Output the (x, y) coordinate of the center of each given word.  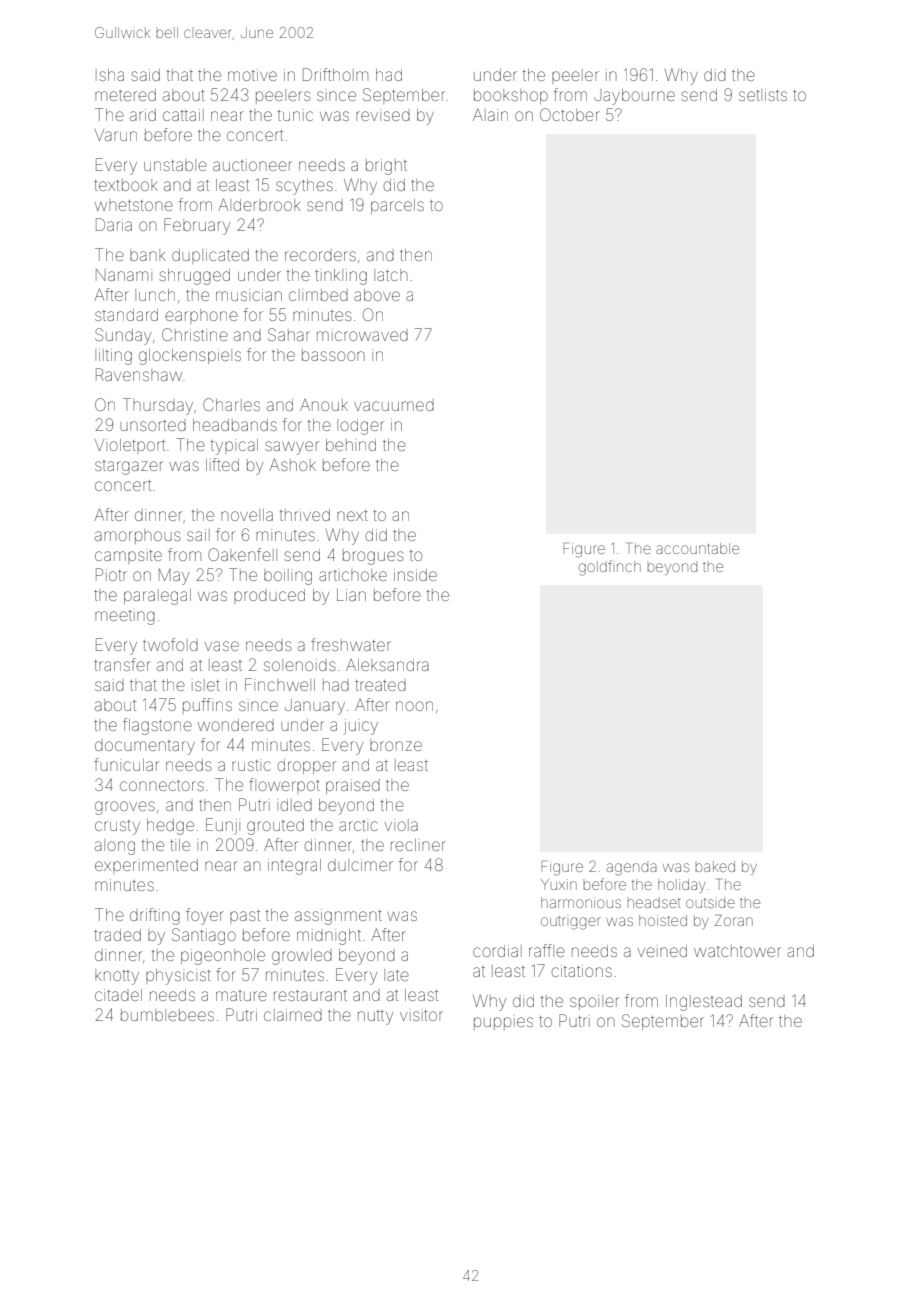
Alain (490, 115)
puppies (503, 1022)
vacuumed (394, 406)
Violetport (130, 446)
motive (252, 75)
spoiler (594, 1002)
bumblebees (167, 1015)
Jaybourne (635, 97)
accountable (697, 548)
